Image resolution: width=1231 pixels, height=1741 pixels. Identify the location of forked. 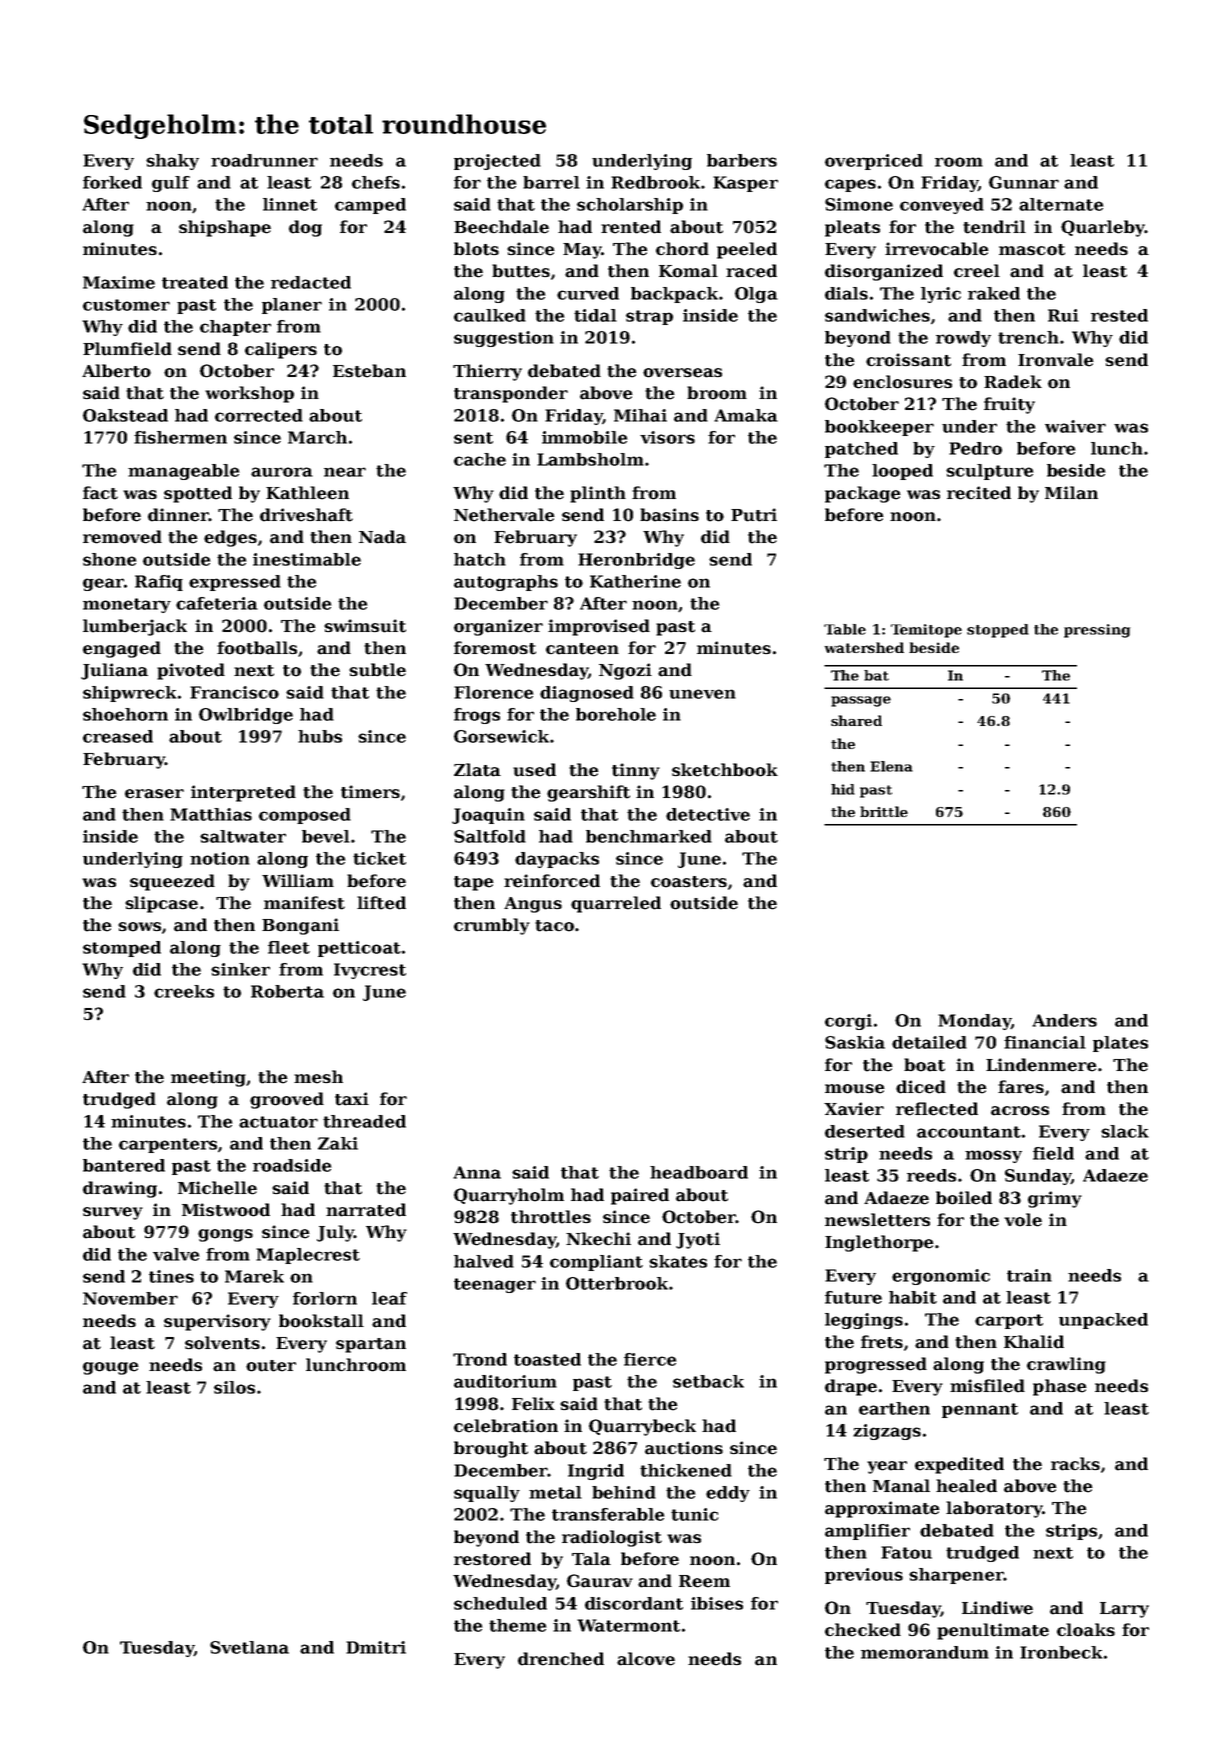
(112, 182).
